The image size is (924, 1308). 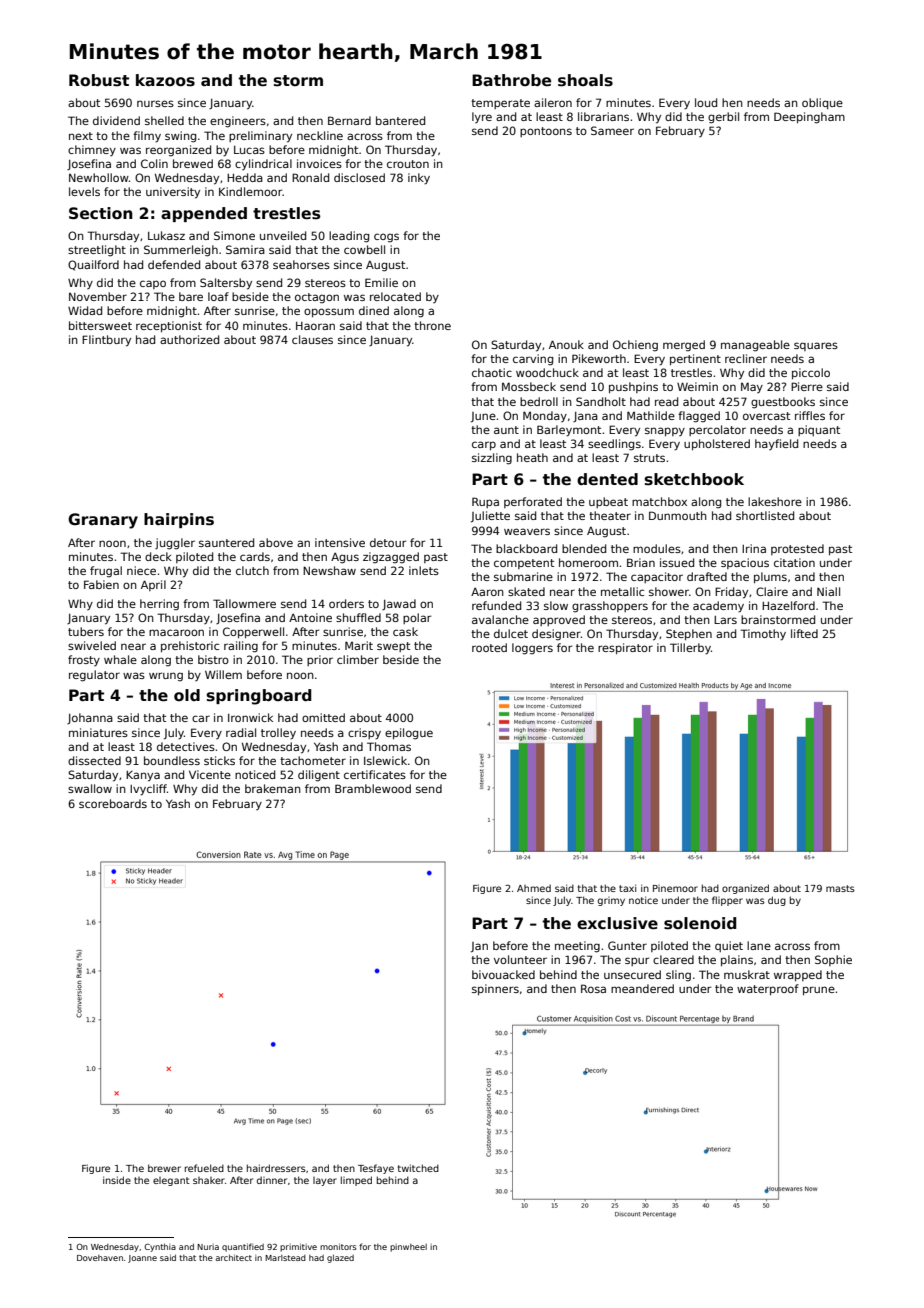 I want to click on Deepingham, so click(x=809, y=118).
